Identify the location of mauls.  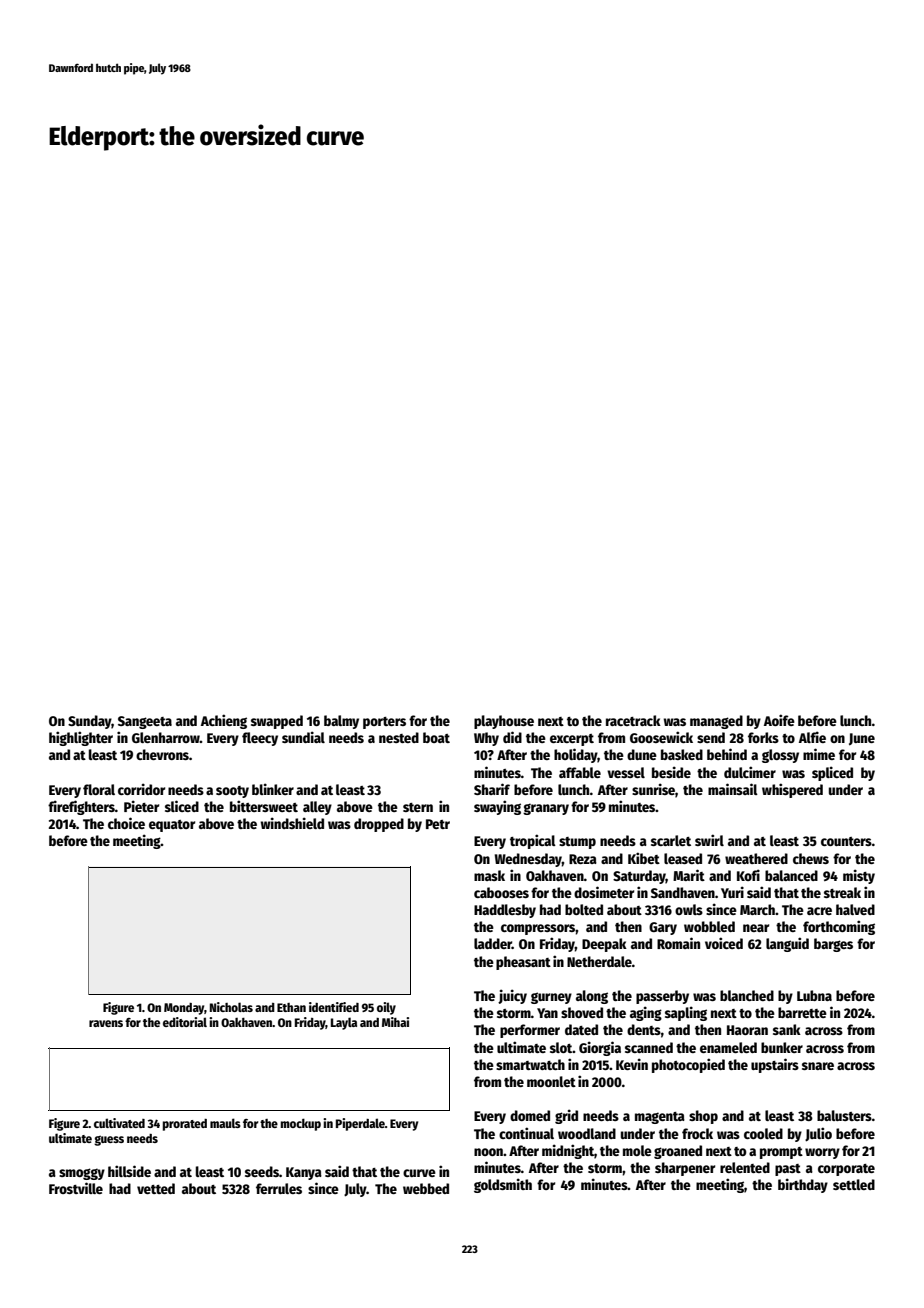
(225, 1123).
